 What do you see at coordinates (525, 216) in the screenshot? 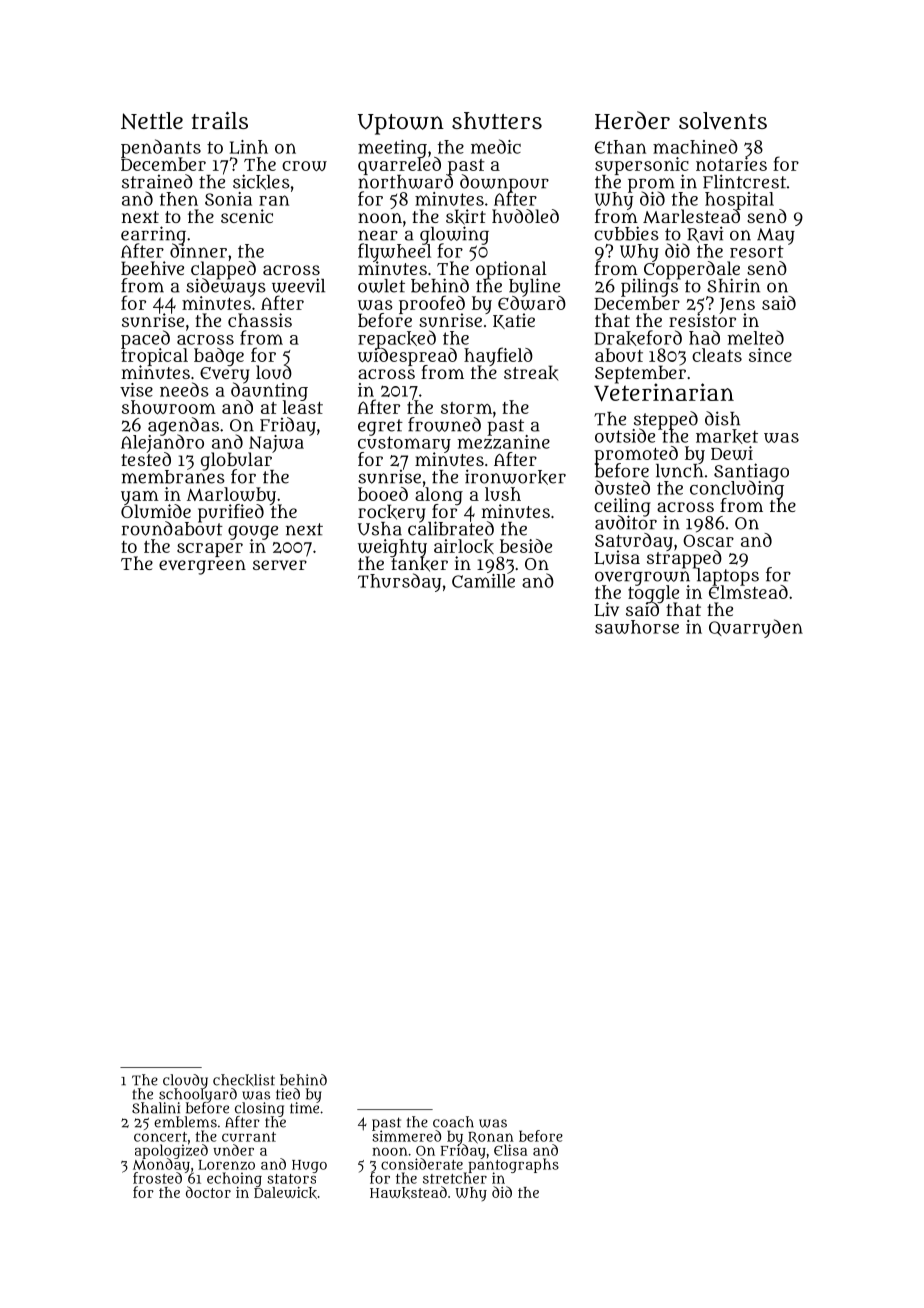
I see `huddled` at bounding box center [525, 216].
